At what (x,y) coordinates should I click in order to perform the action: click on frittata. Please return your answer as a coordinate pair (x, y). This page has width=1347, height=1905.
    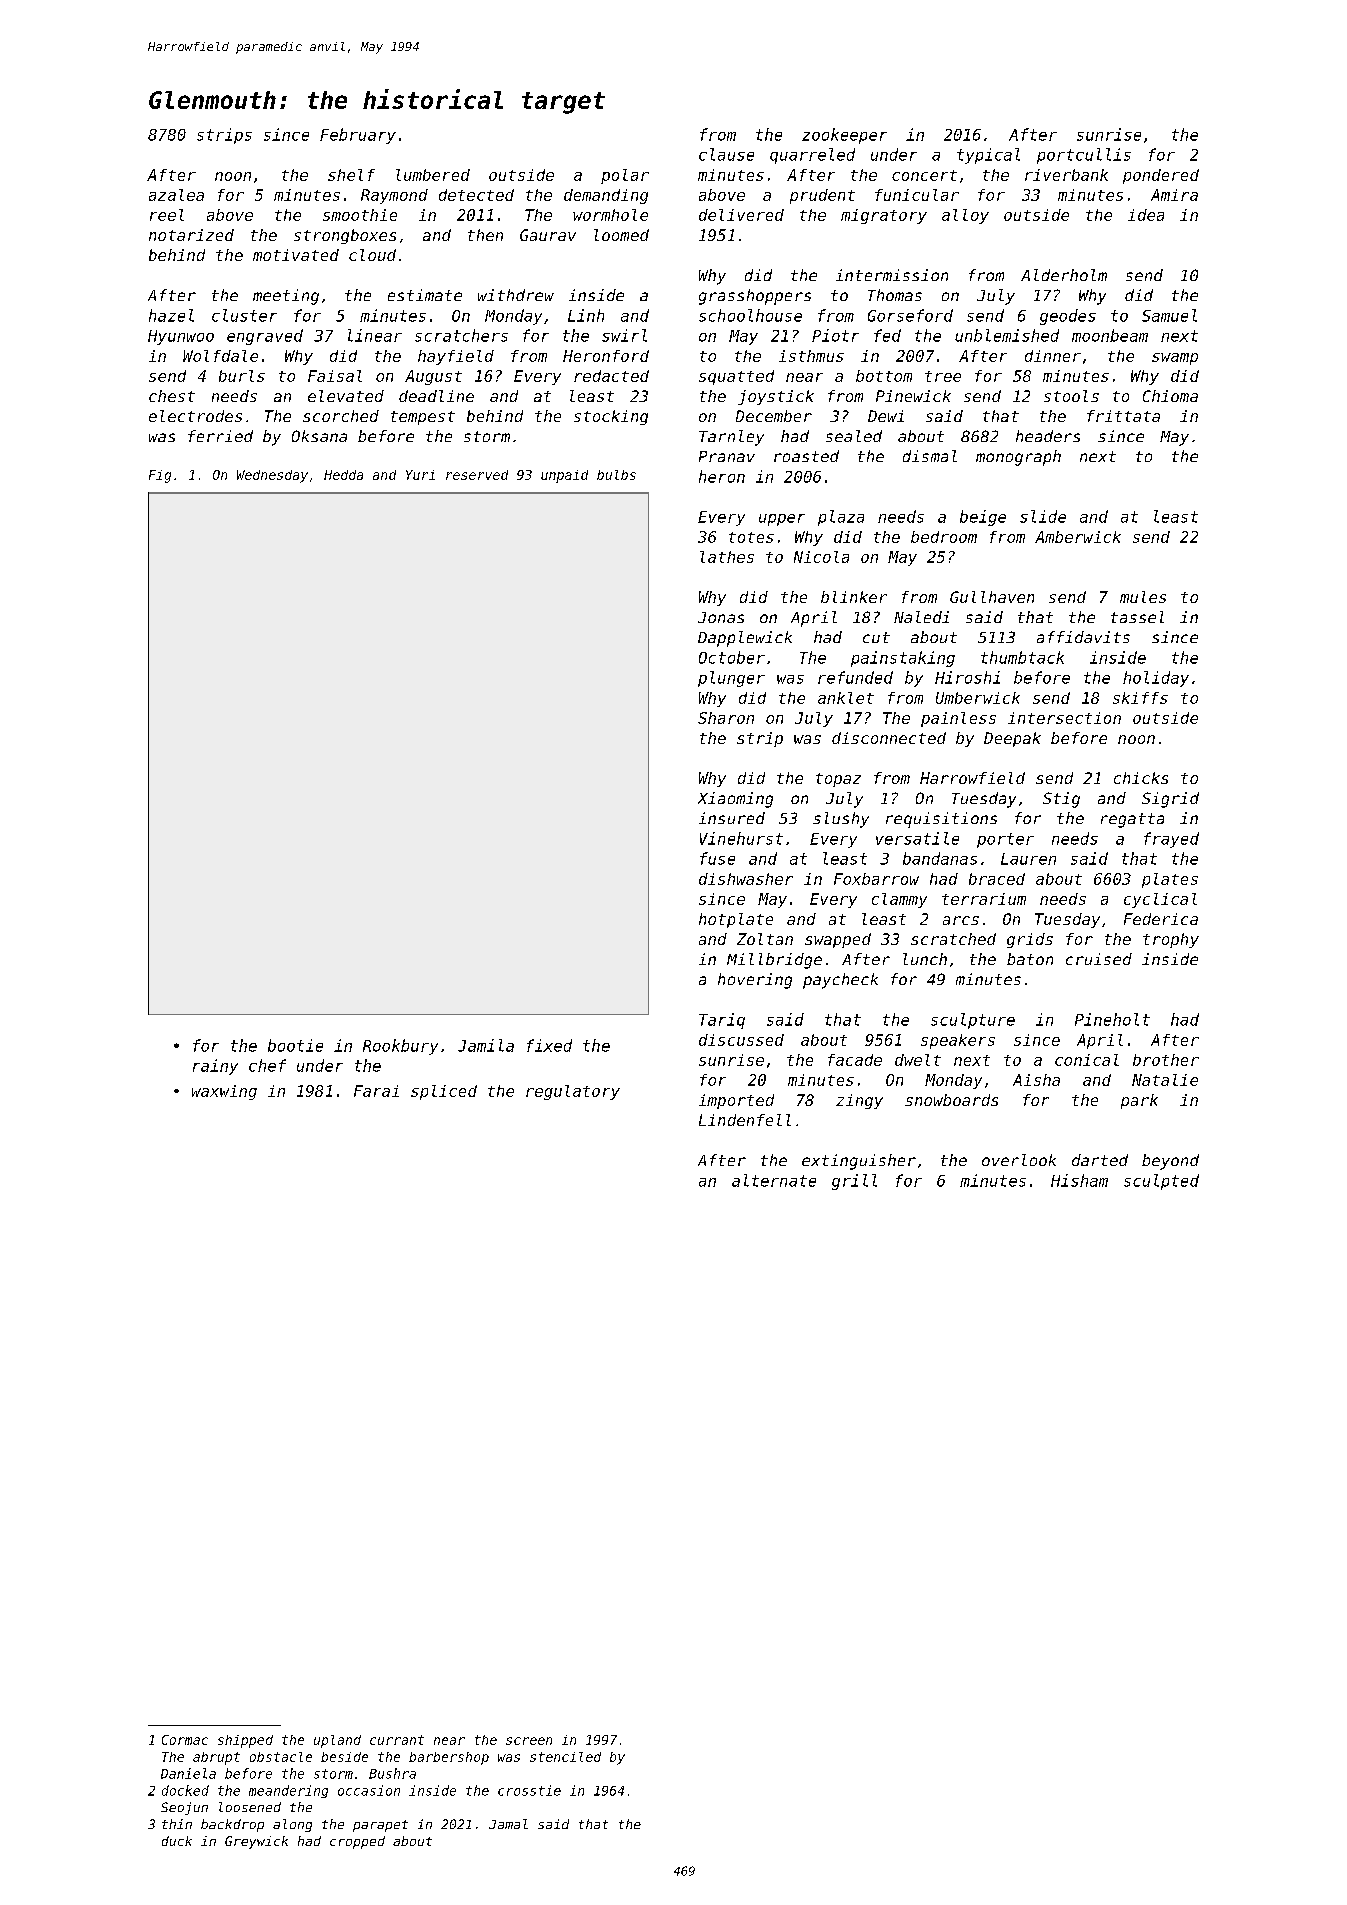
    Looking at the image, I should click on (1123, 416).
